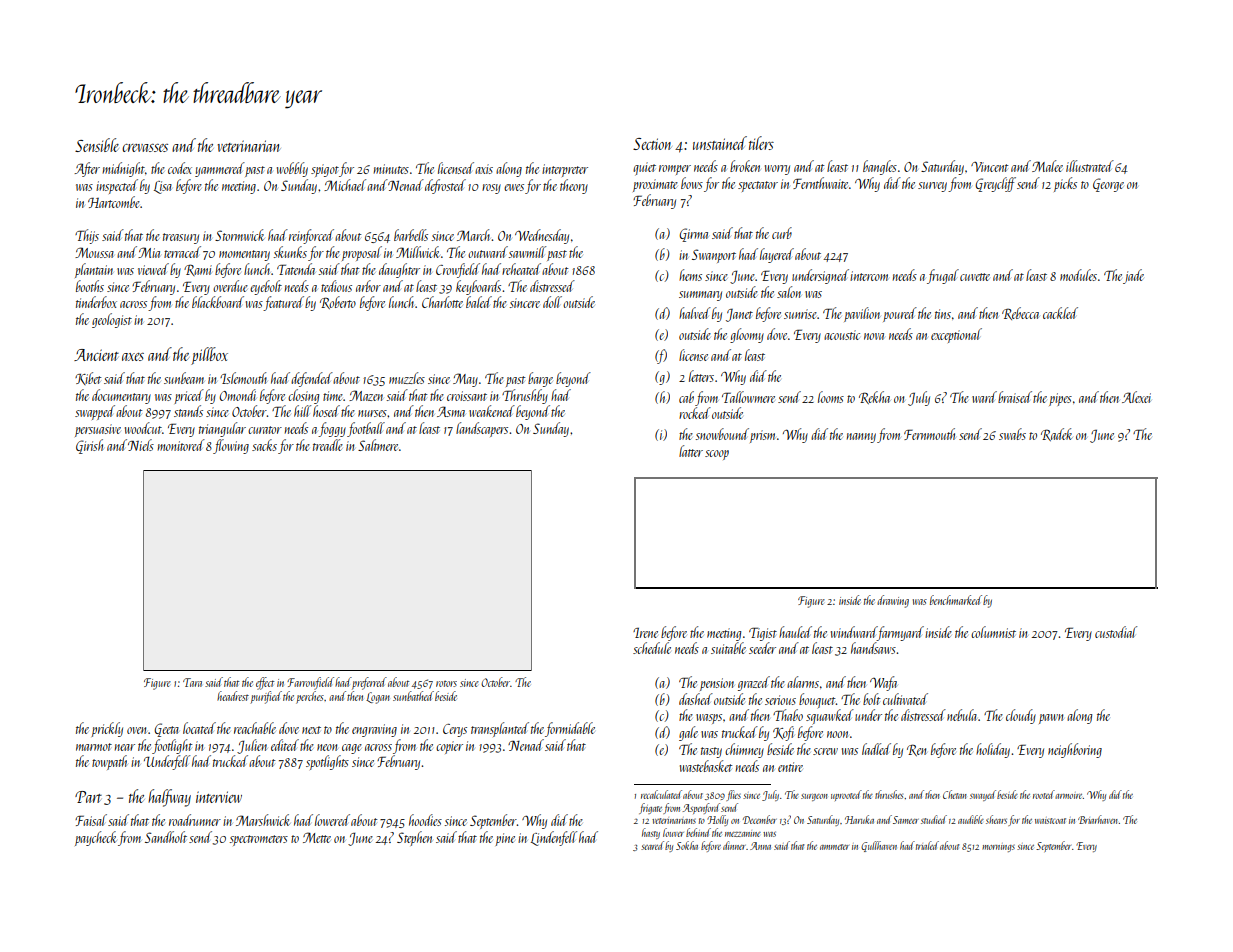  What do you see at coordinates (1065, 184) in the screenshot?
I see `picks` at bounding box center [1065, 184].
